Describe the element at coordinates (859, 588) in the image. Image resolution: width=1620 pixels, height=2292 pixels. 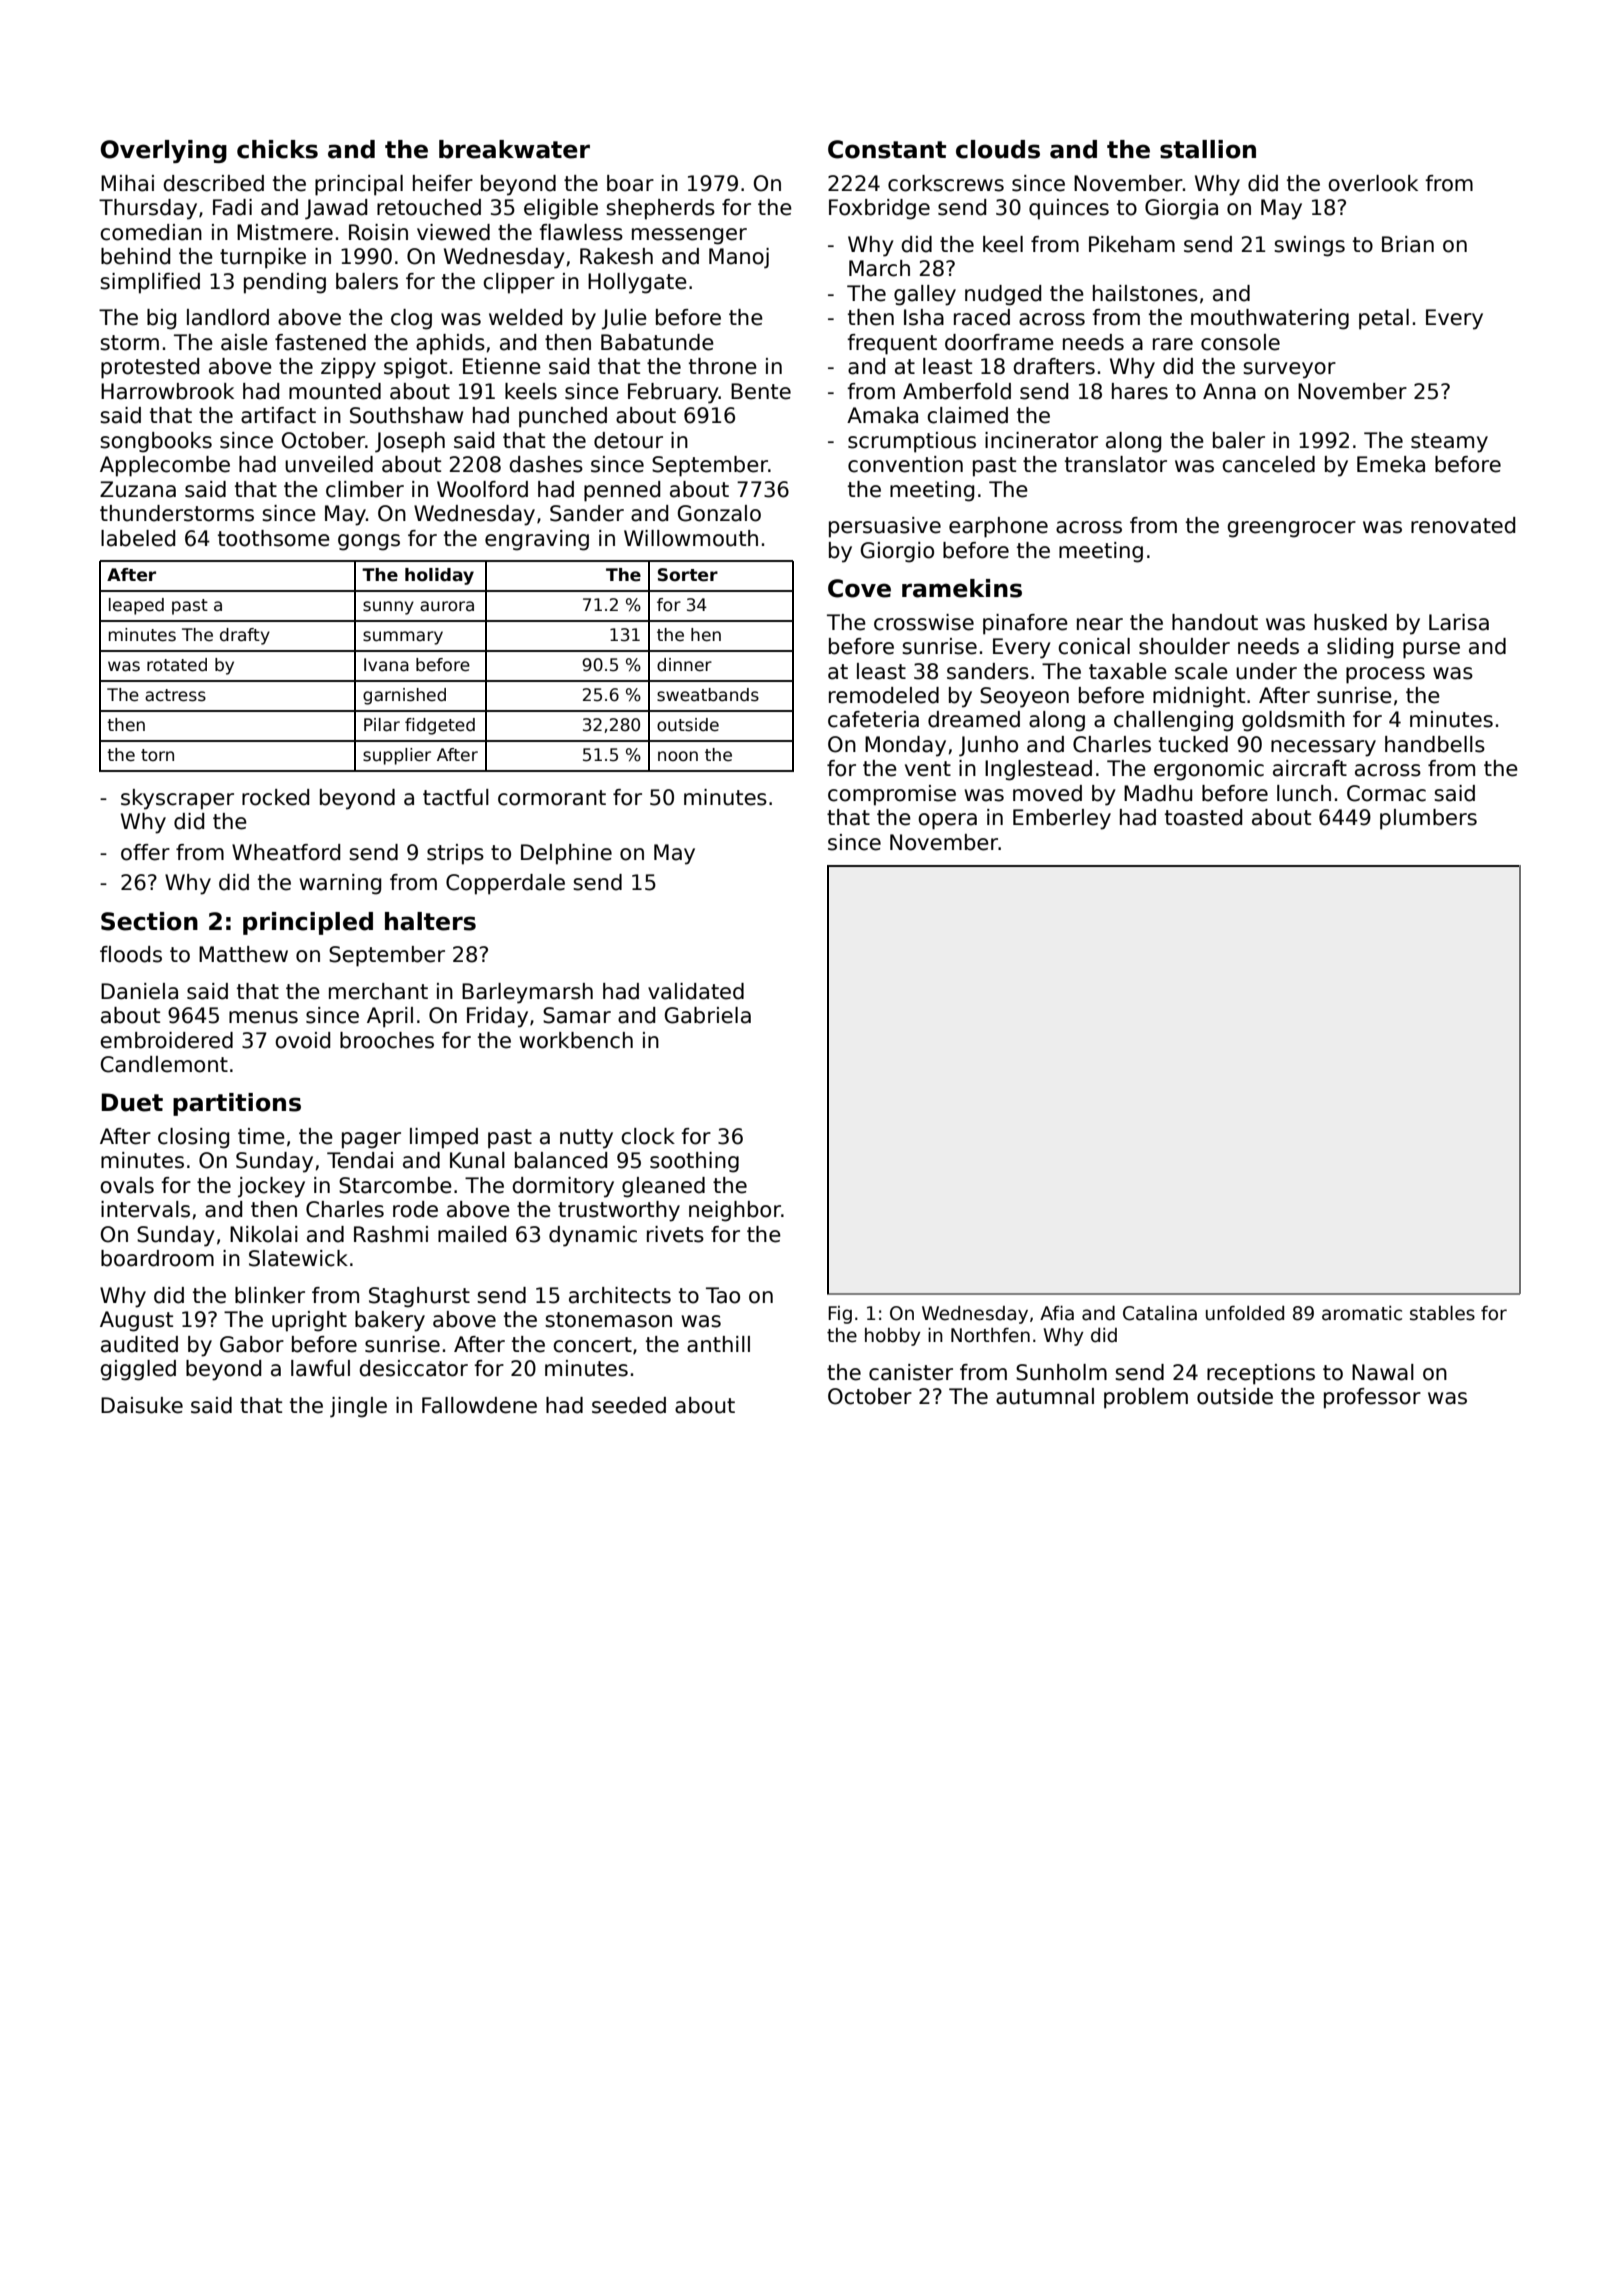
I see `Cove` at that location.
